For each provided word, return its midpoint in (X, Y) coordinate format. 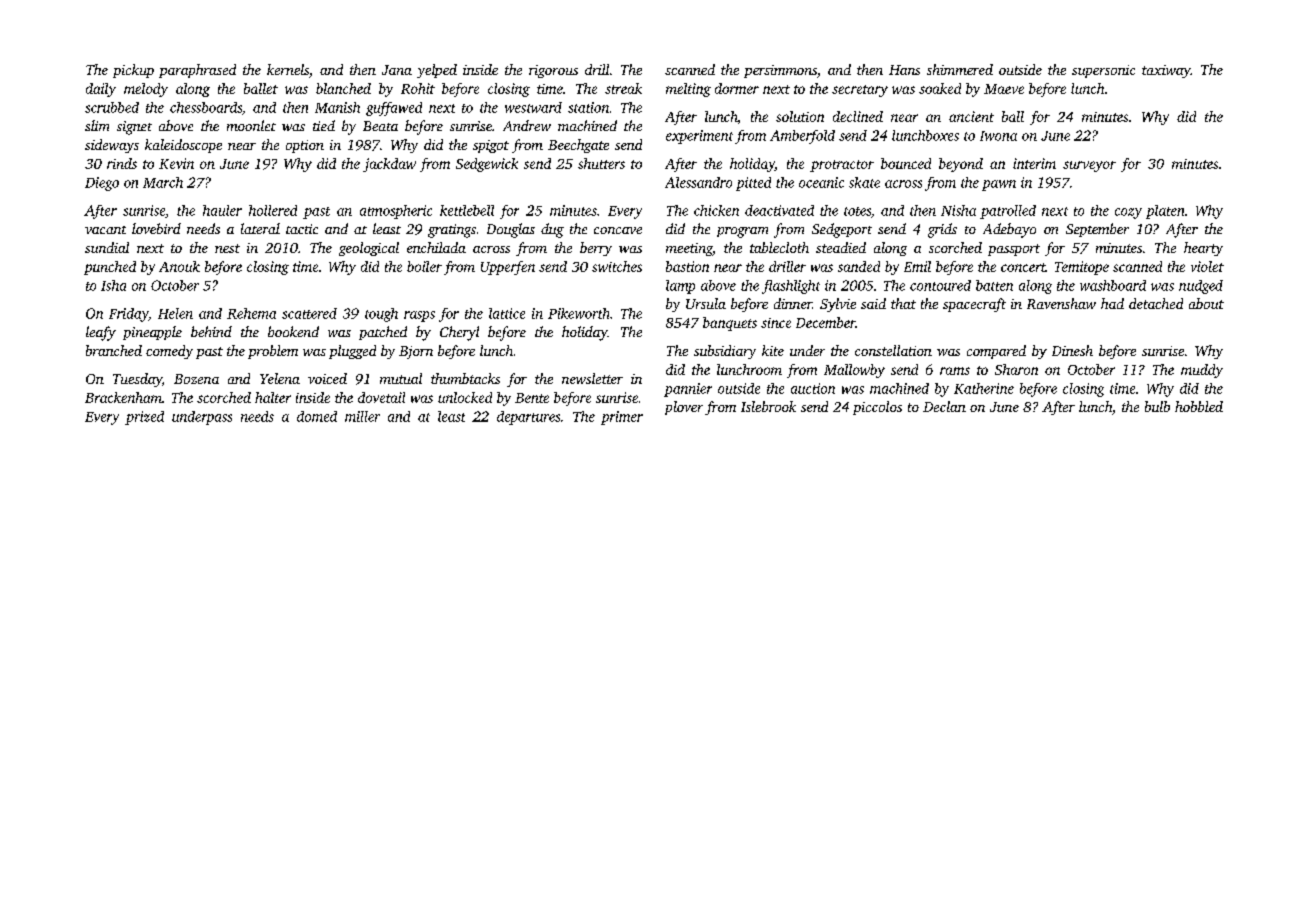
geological (369, 249)
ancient (971, 116)
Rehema (251, 313)
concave (618, 230)
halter (273, 397)
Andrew (527, 125)
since (776, 323)
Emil (917, 266)
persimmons (780, 71)
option (305, 146)
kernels (288, 69)
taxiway (1166, 71)
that (903, 303)
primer (622, 418)
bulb (1157, 406)
